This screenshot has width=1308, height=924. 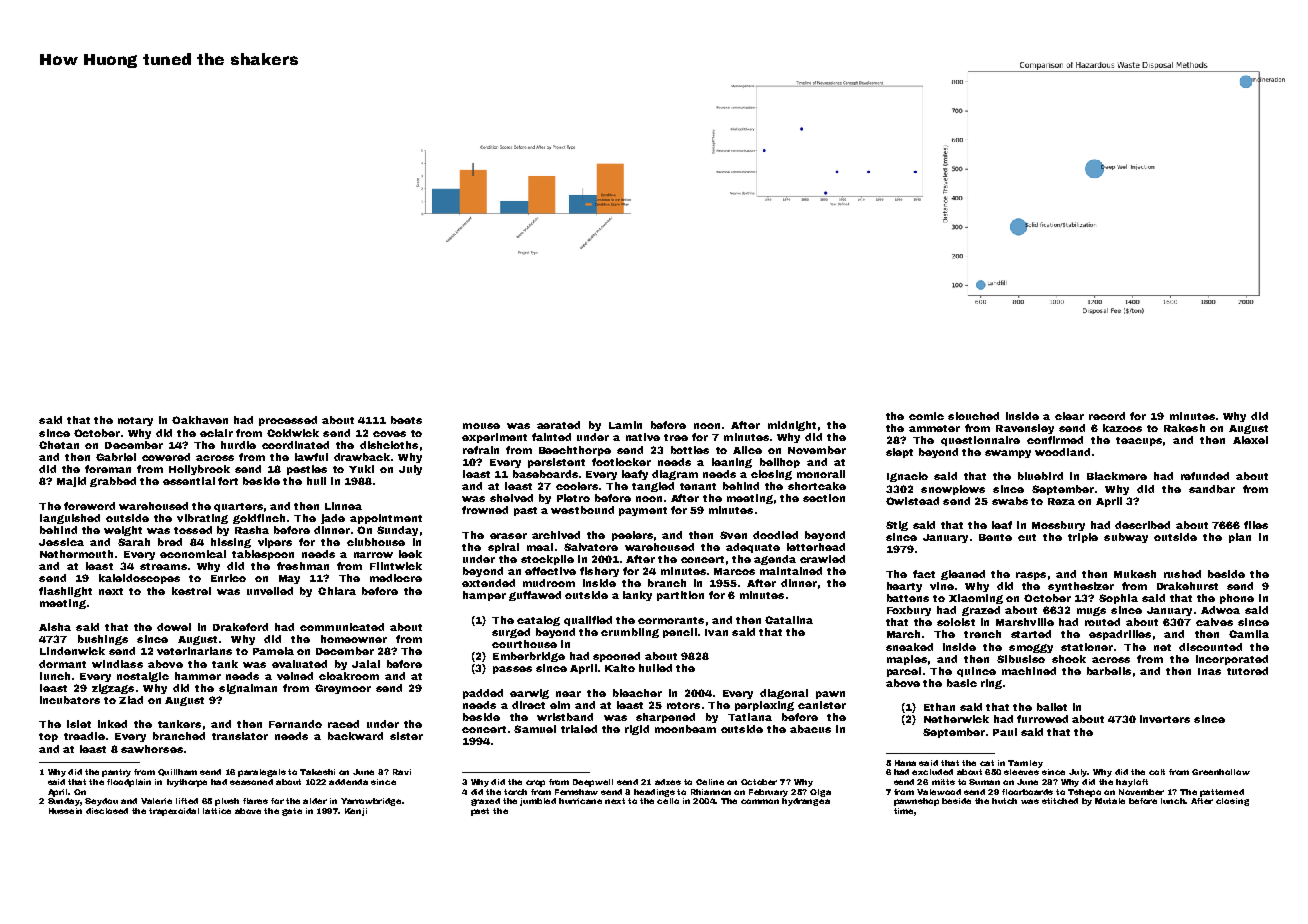 I want to click on ballet, so click(x=1052, y=707).
